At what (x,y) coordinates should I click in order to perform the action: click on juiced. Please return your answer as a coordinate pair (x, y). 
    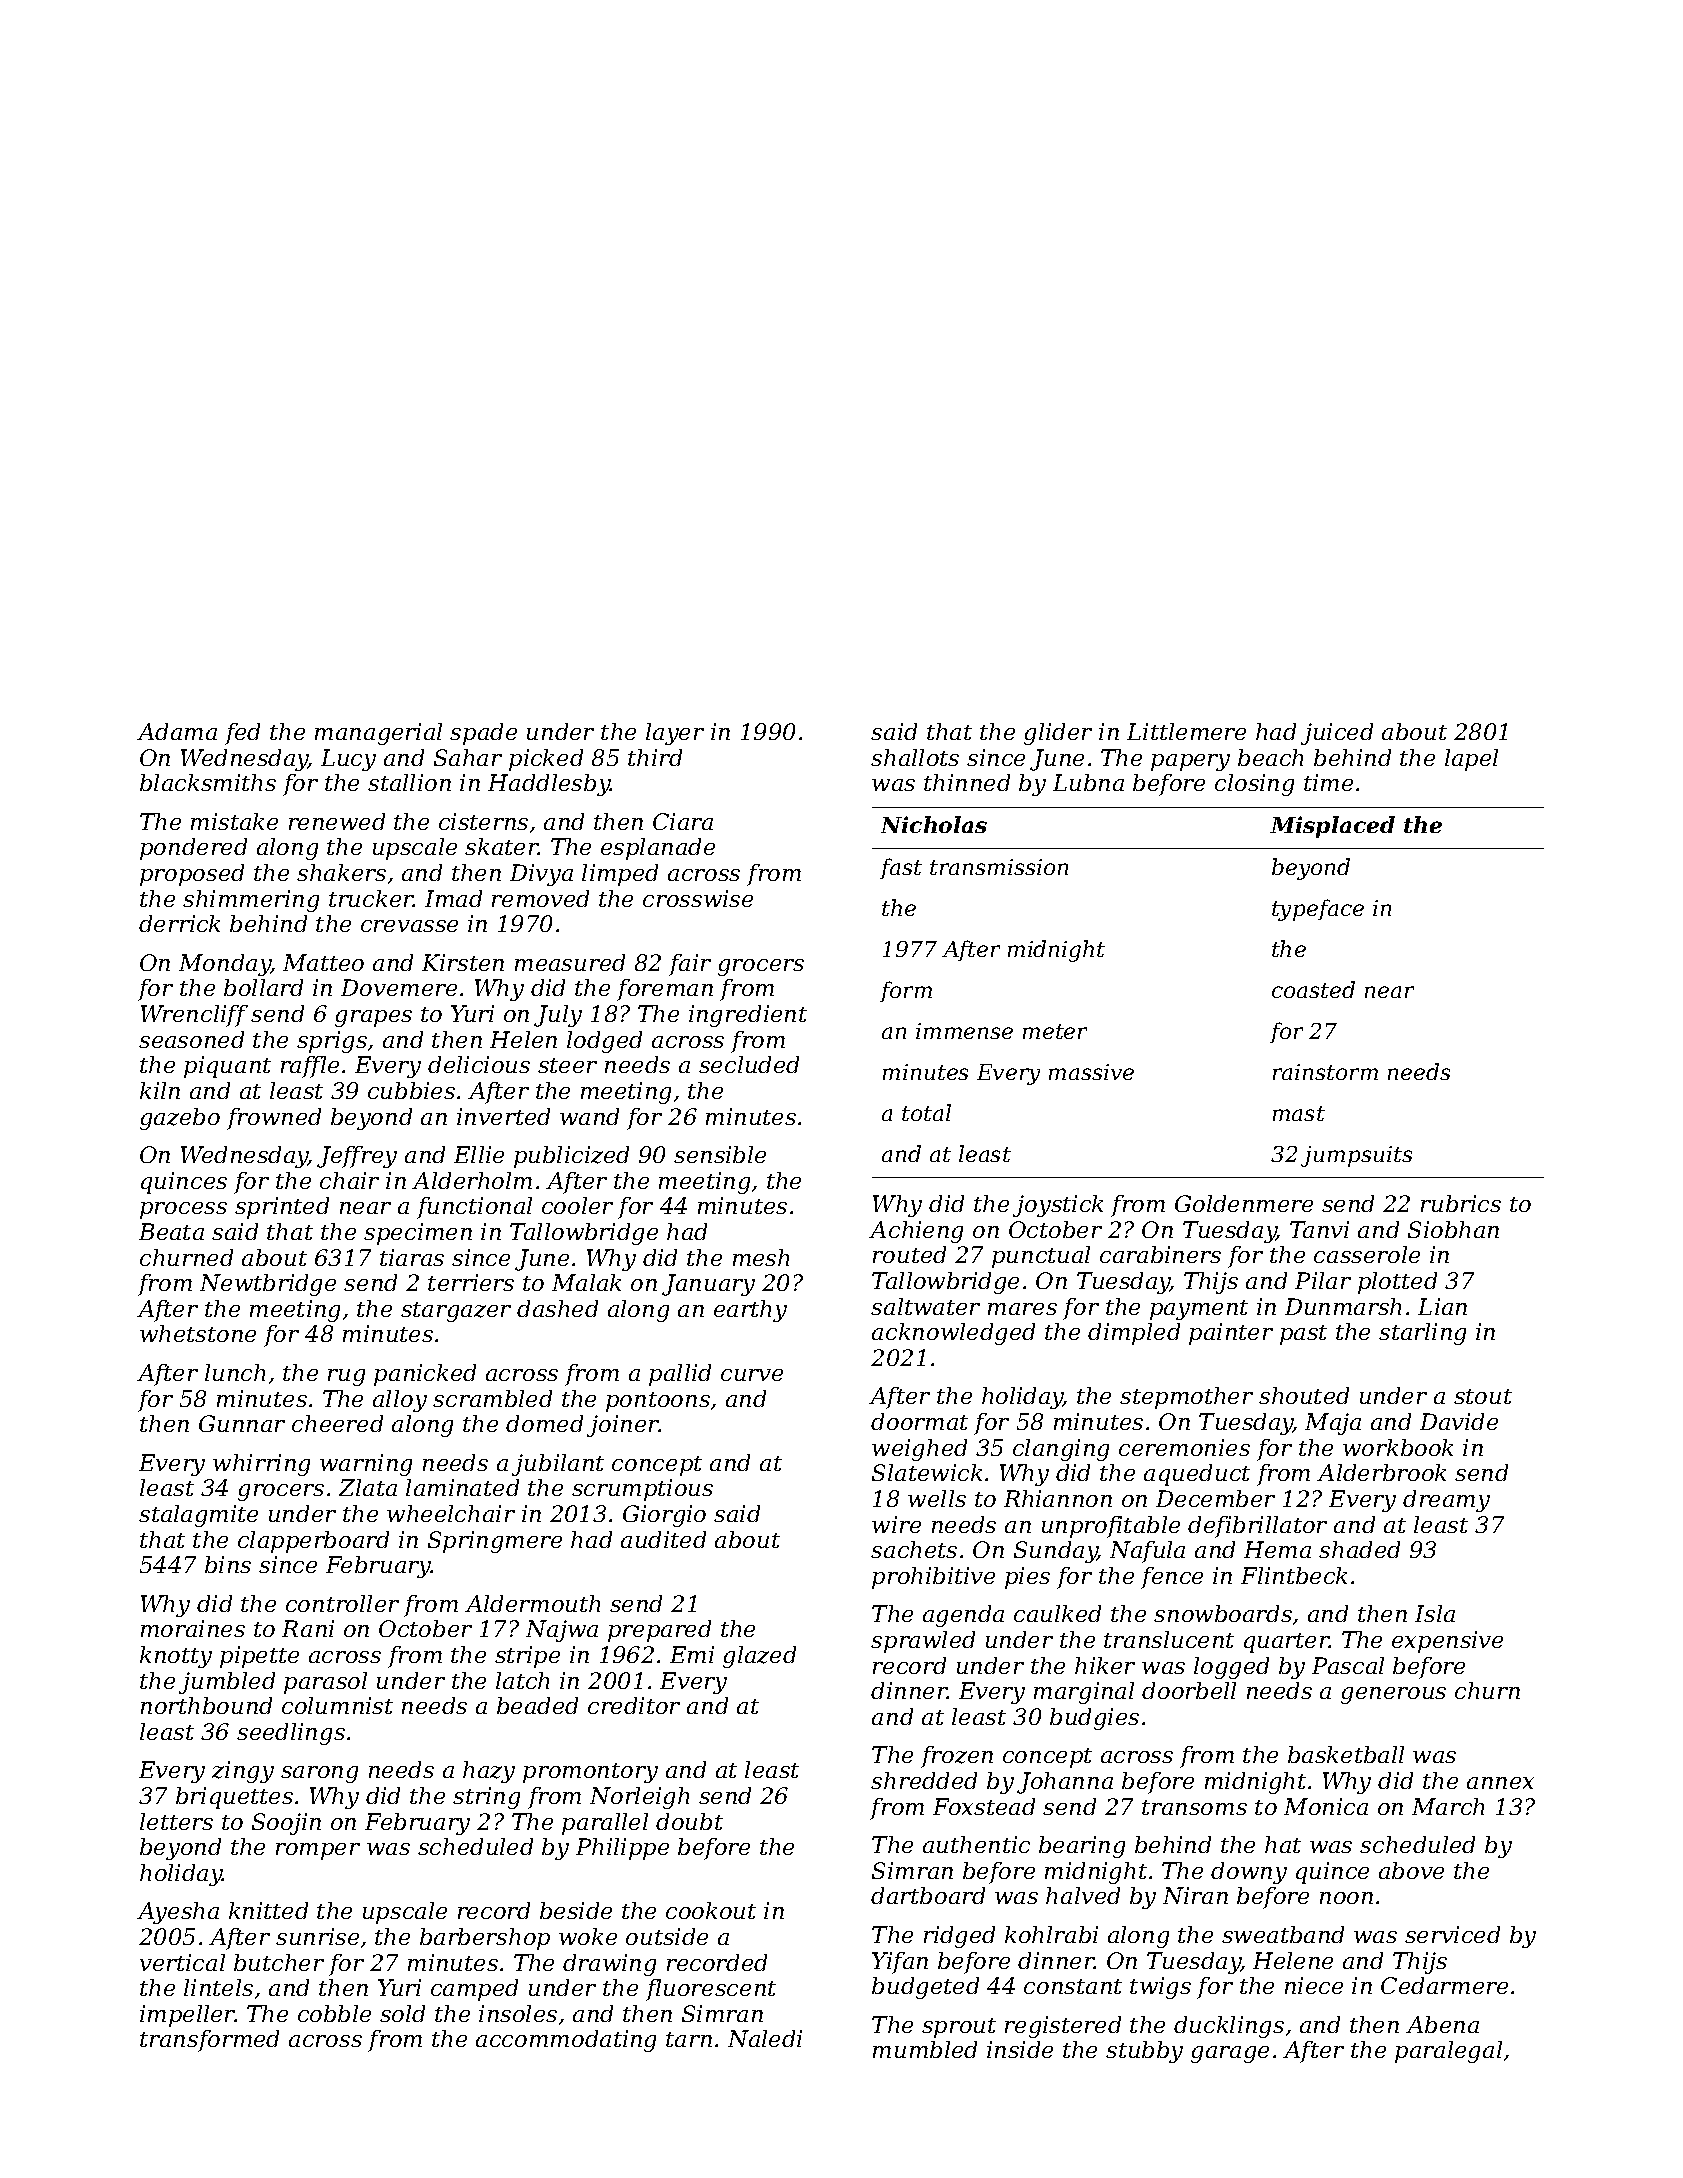
    Looking at the image, I should click on (1337, 734).
